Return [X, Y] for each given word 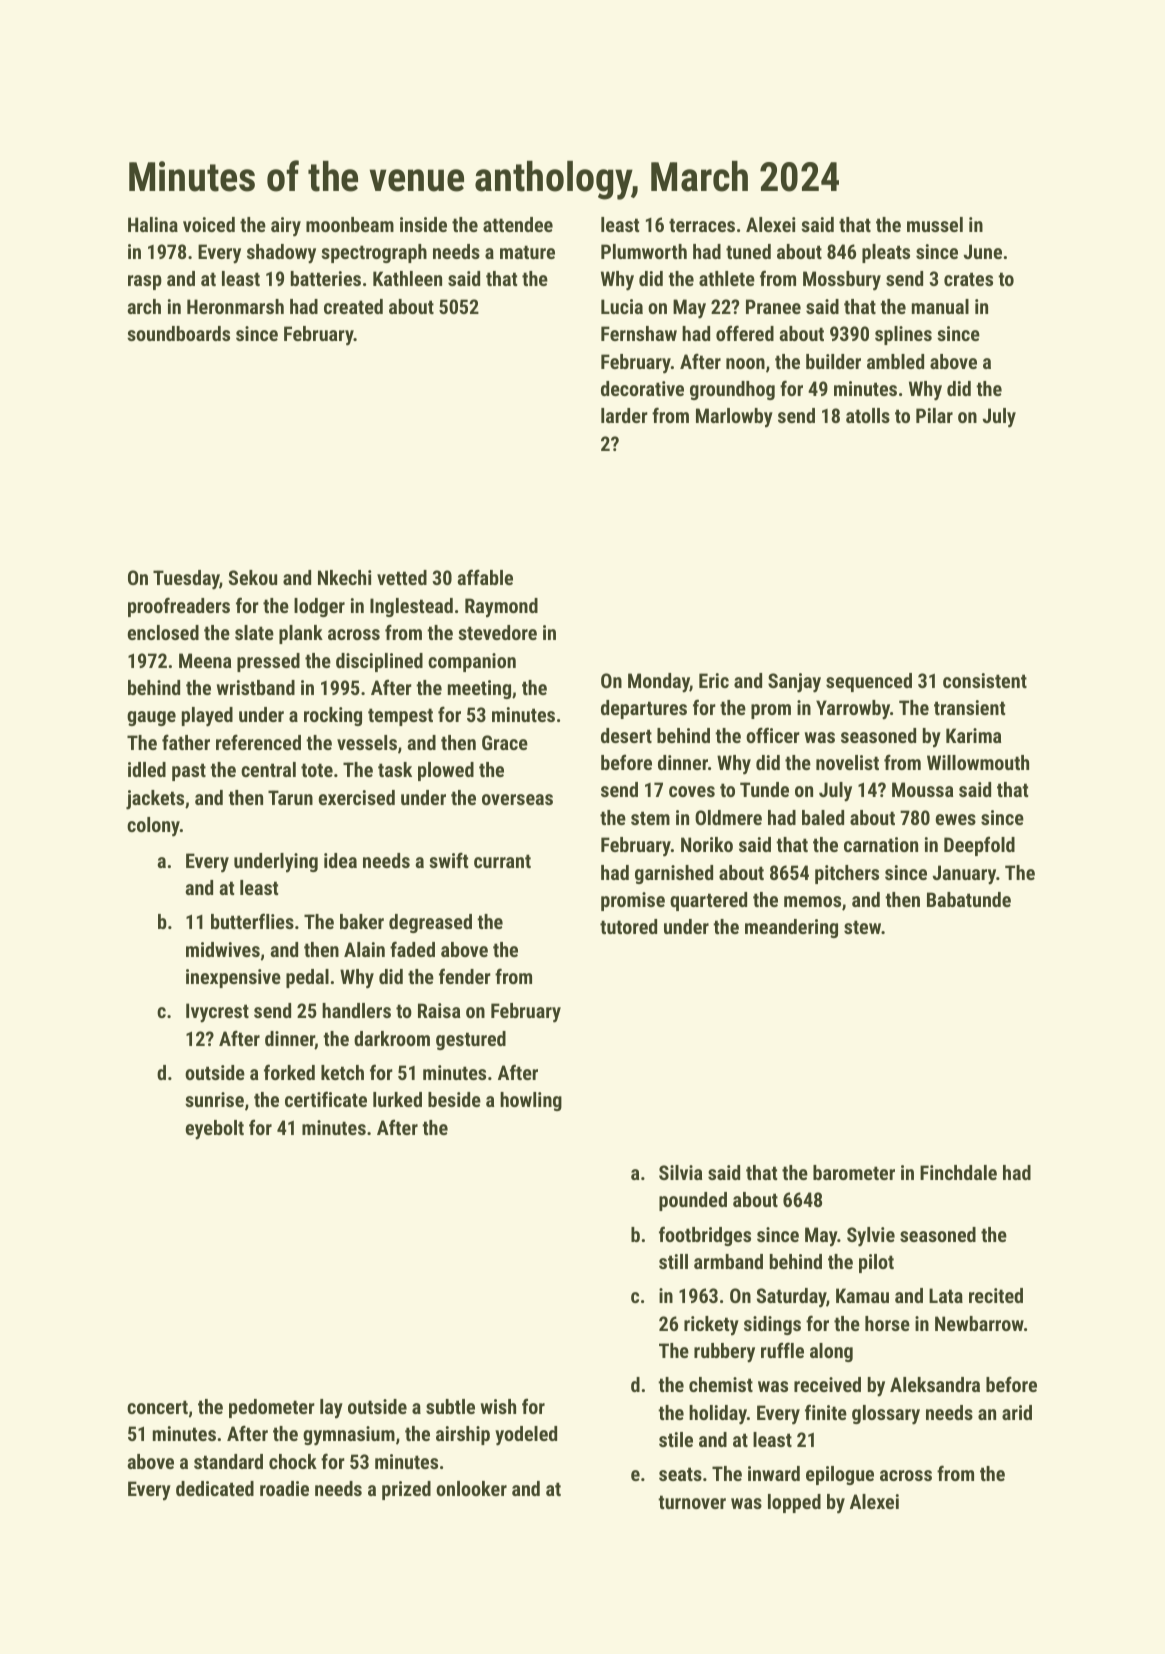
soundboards [178, 333]
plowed [446, 771]
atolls [868, 415]
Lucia [622, 306]
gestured [471, 1040]
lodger [319, 607]
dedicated [215, 1488]
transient [969, 707]
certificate [326, 1099]
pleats [886, 253]
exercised [357, 797]
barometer [854, 1172]
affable [485, 577]
